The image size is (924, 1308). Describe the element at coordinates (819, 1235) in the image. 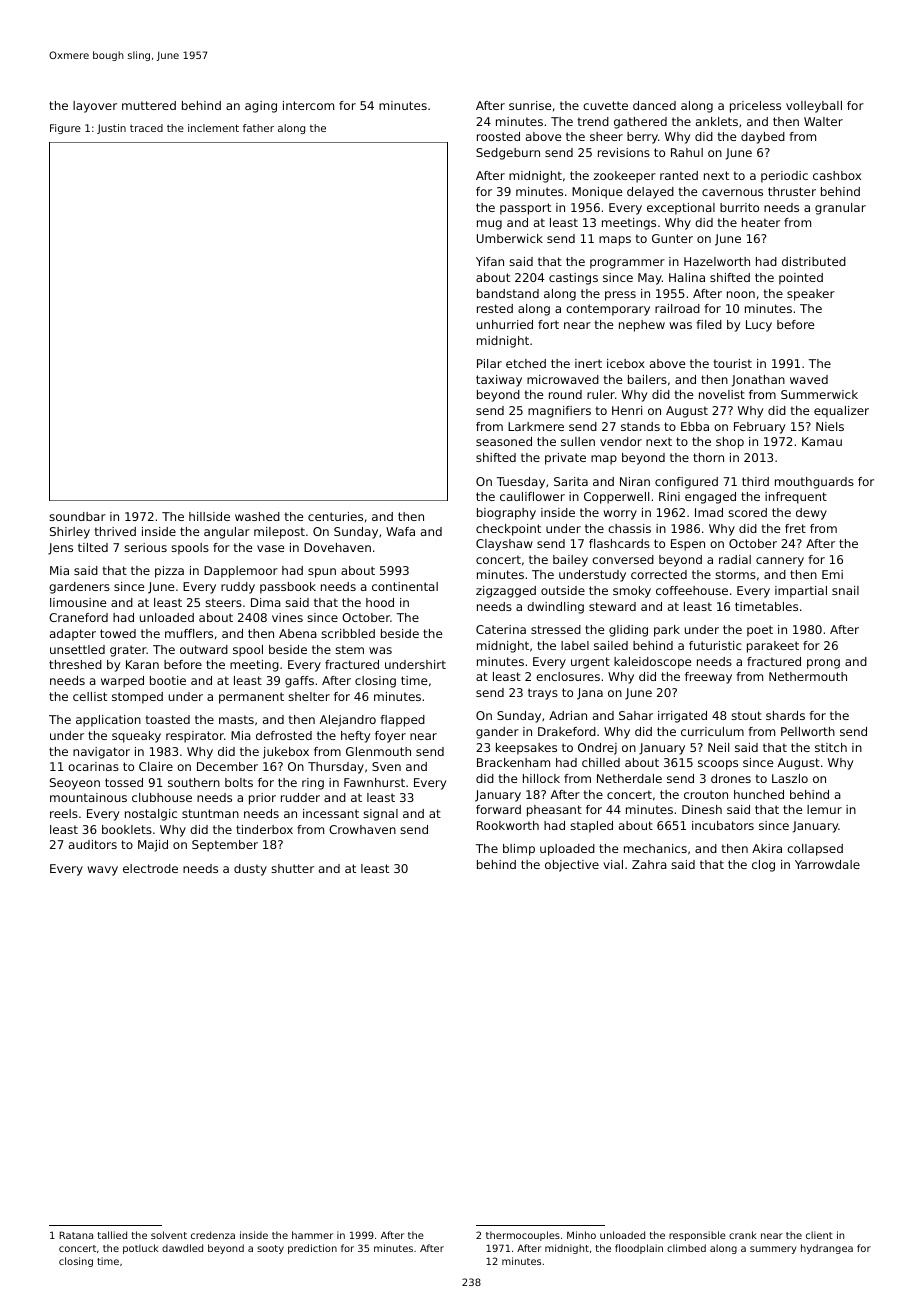

I see `client` at that location.
